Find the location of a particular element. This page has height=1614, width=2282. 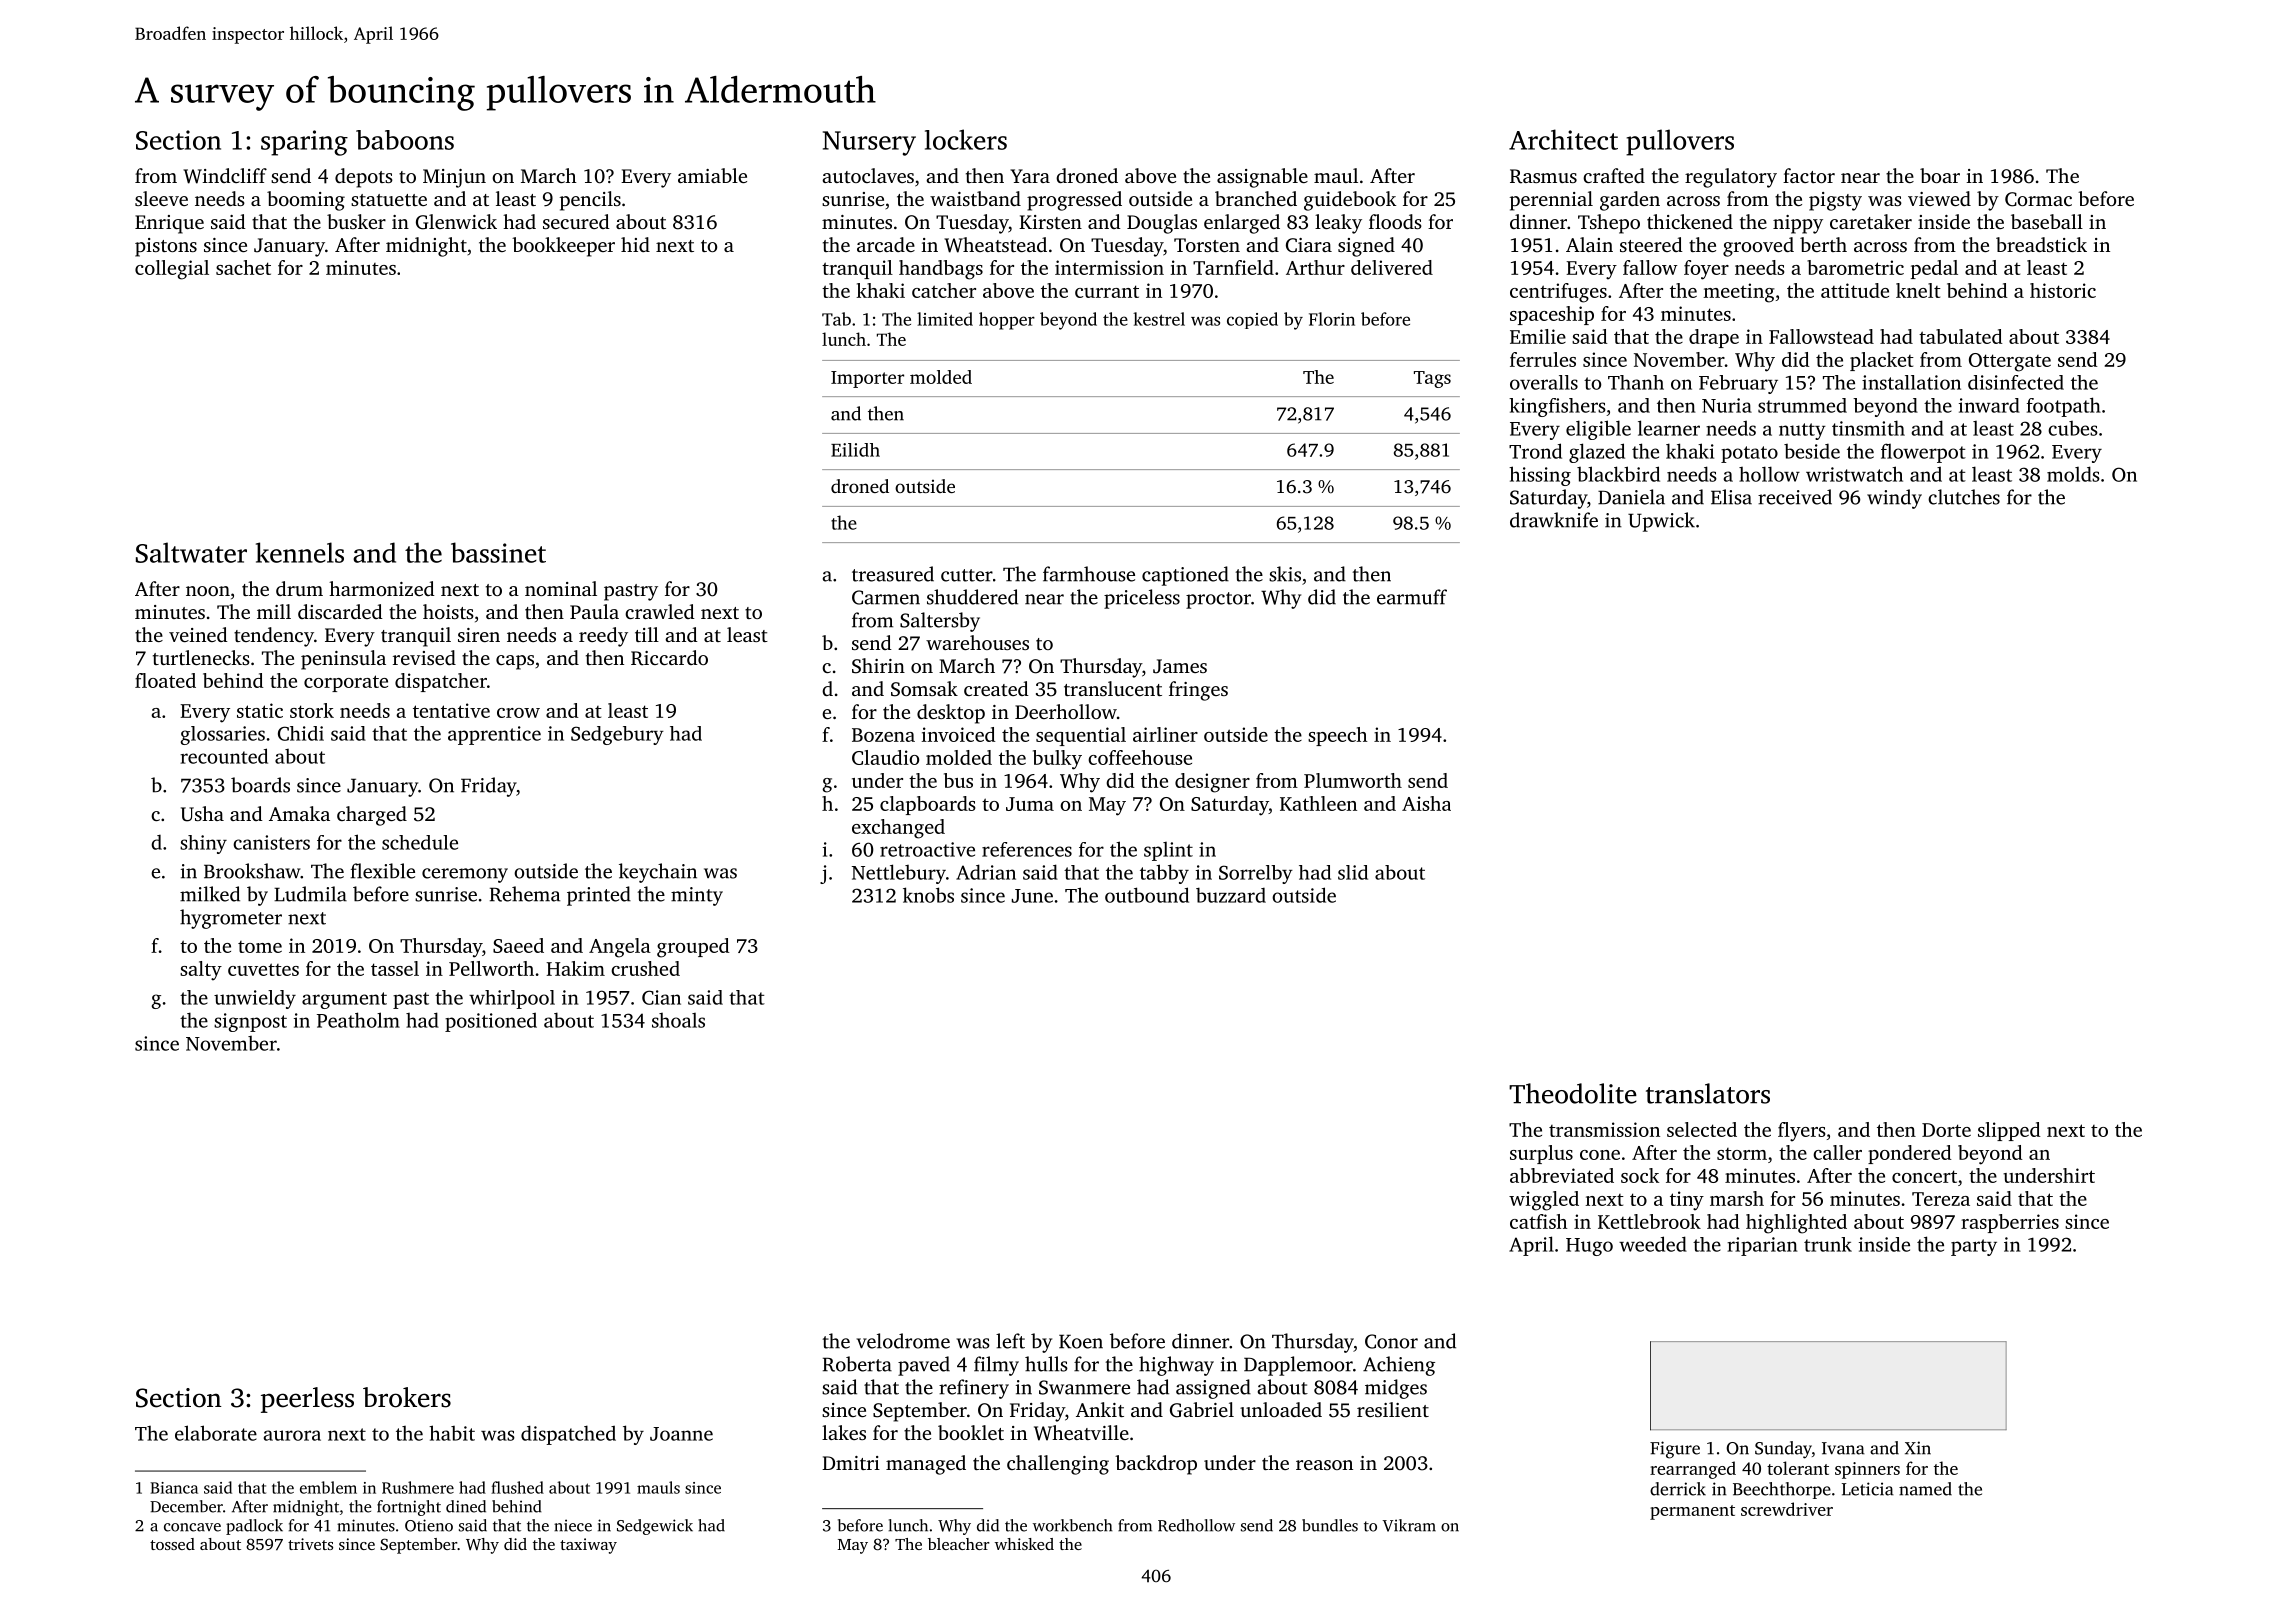

exchanged is located at coordinates (898, 829).
